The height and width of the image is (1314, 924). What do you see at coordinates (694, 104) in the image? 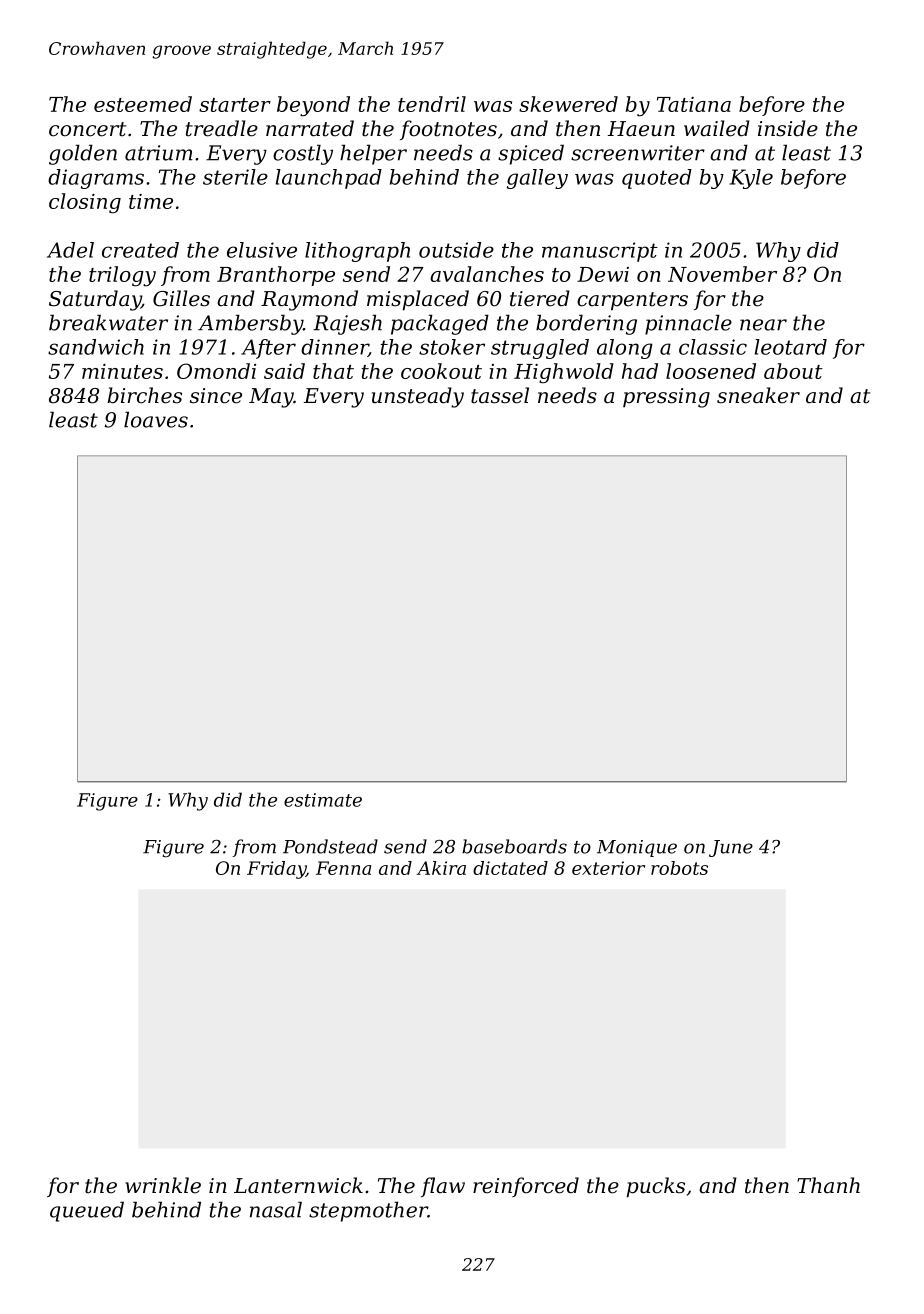
I see `Tatiana` at bounding box center [694, 104].
